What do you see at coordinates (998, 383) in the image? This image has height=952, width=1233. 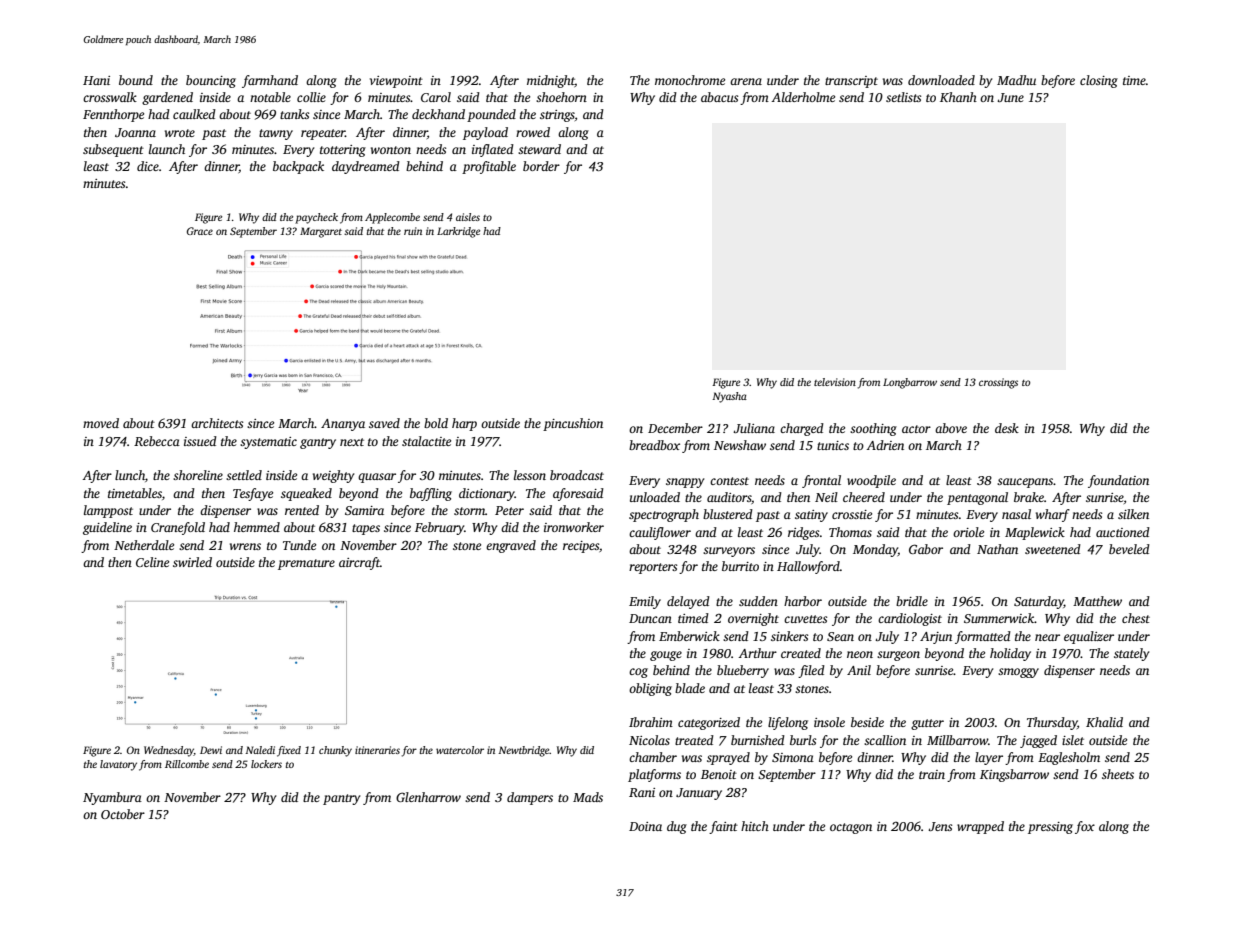 I see `crossings` at bounding box center [998, 383].
